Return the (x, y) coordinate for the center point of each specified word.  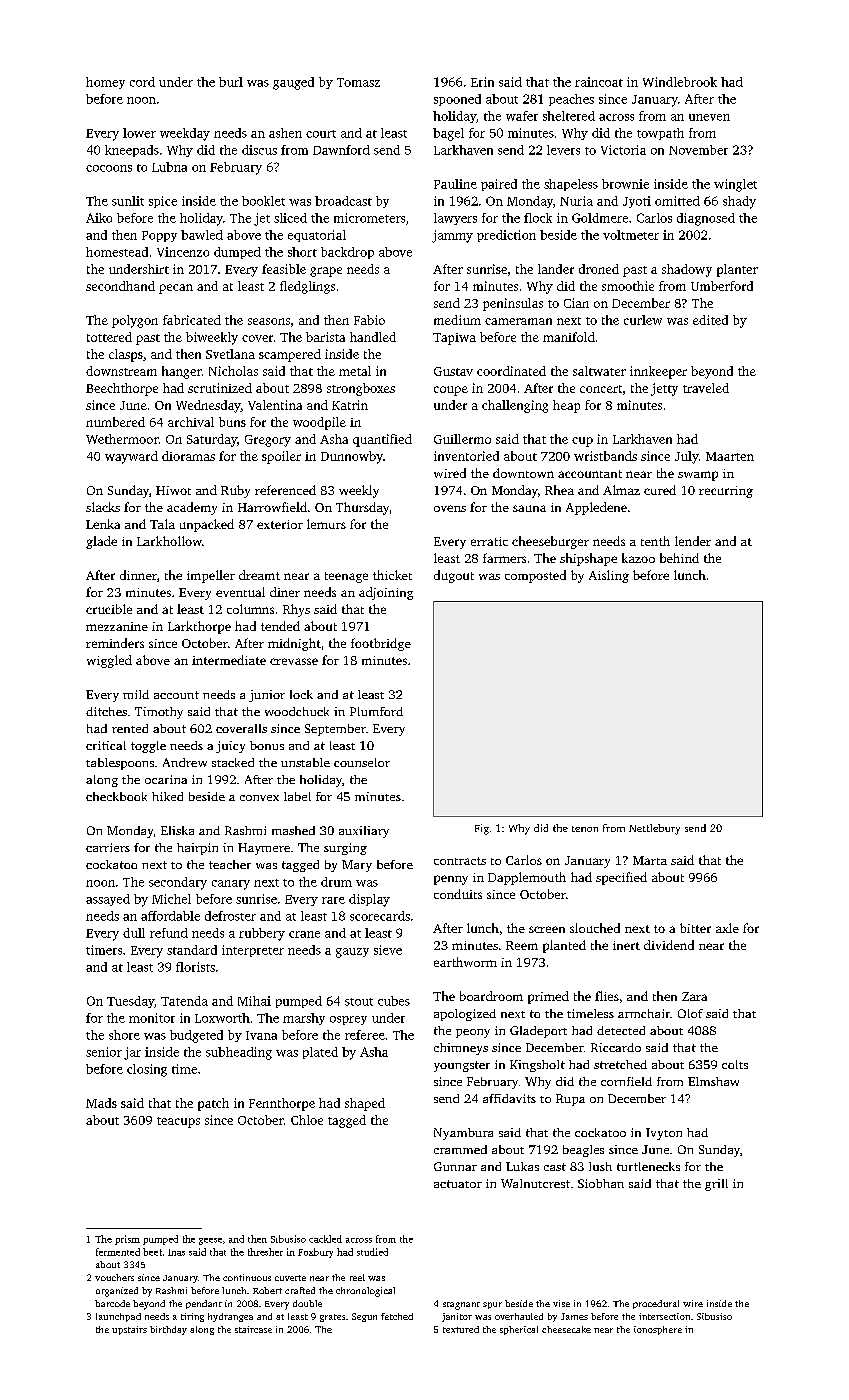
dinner (138, 575)
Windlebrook (680, 82)
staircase (253, 1329)
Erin (482, 82)
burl (231, 82)
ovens (450, 508)
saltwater (599, 371)
